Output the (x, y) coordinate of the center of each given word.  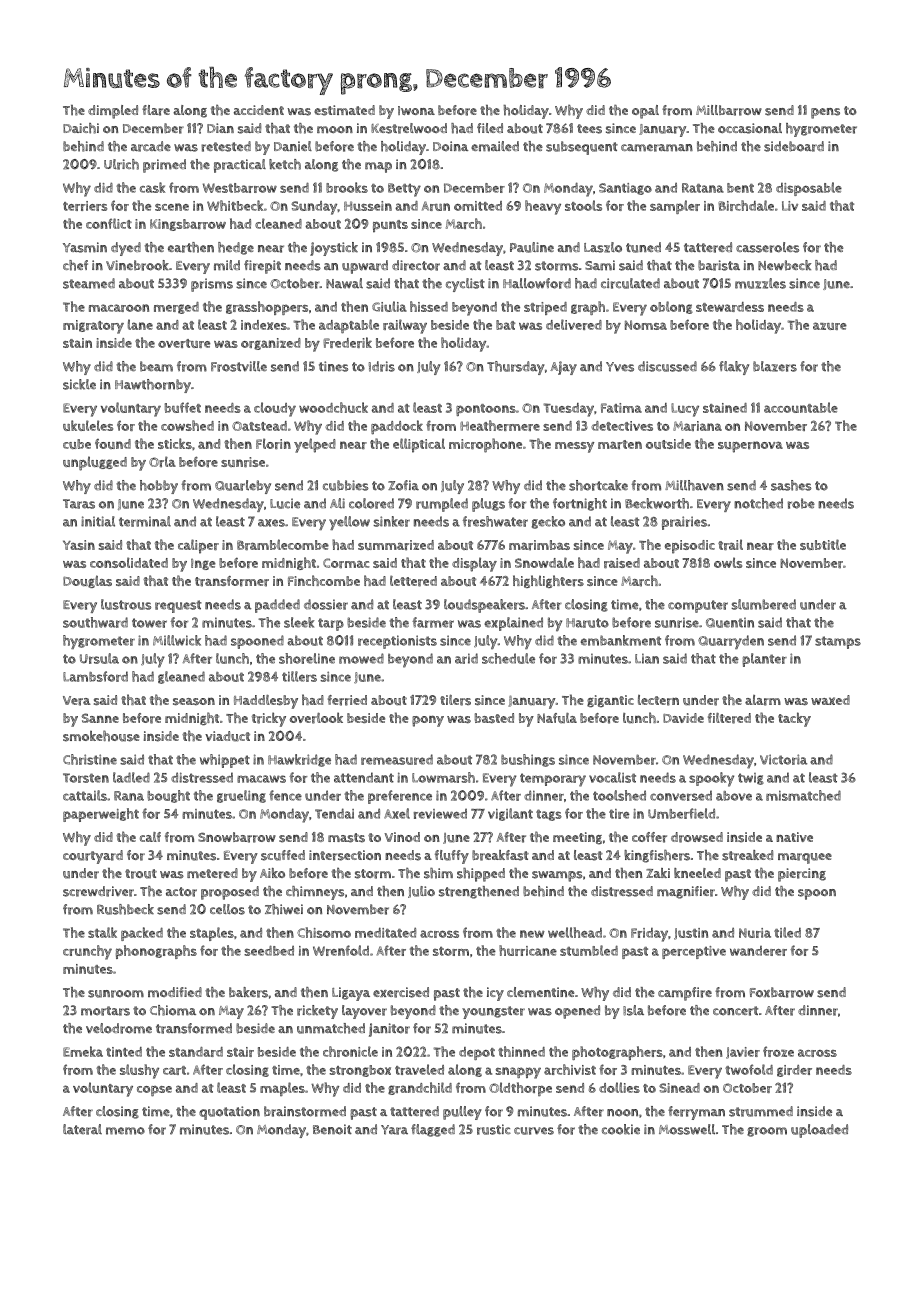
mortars (105, 1011)
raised (622, 563)
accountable (801, 407)
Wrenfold (341, 950)
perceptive (694, 952)
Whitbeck (235, 205)
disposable (809, 189)
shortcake (598, 485)
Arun (436, 206)
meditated (385, 932)
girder (794, 1071)
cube (77, 444)
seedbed (269, 950)
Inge (203, 564)
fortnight (580, 504)
